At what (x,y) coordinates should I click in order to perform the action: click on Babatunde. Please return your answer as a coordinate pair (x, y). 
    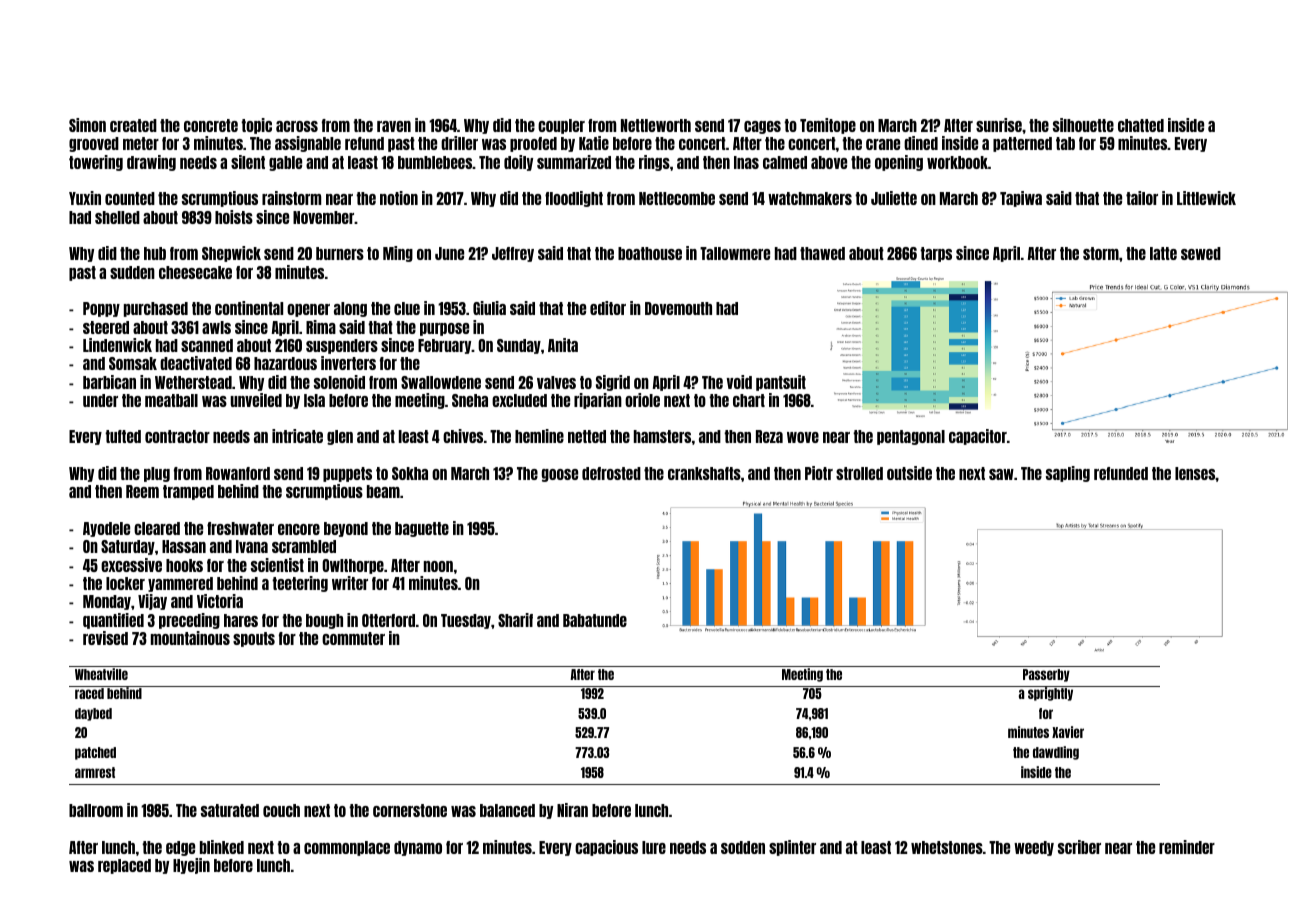
    Looking at the image, I should click on (595, 620).
